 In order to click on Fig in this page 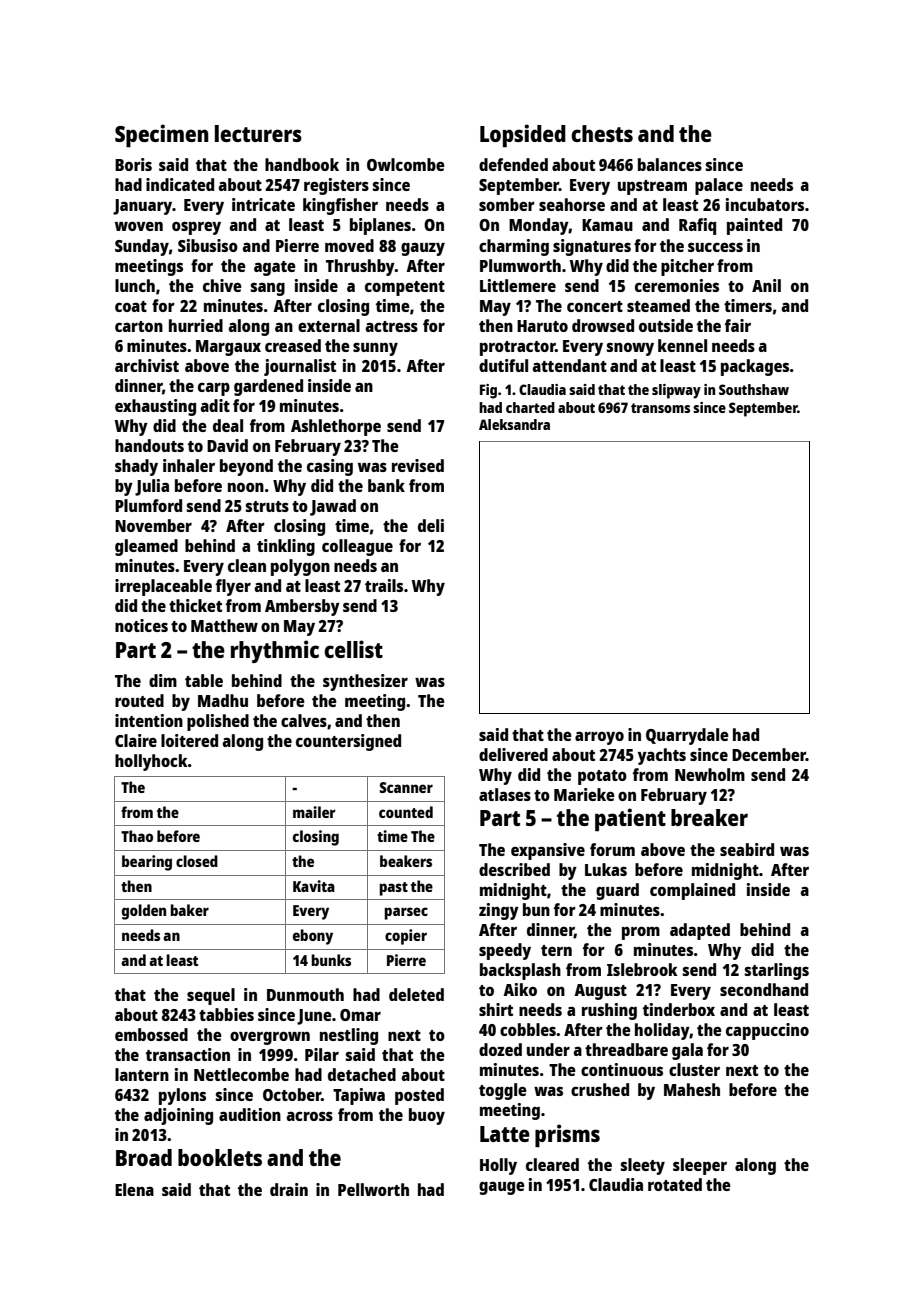, I will do `click(488, 391)`.
